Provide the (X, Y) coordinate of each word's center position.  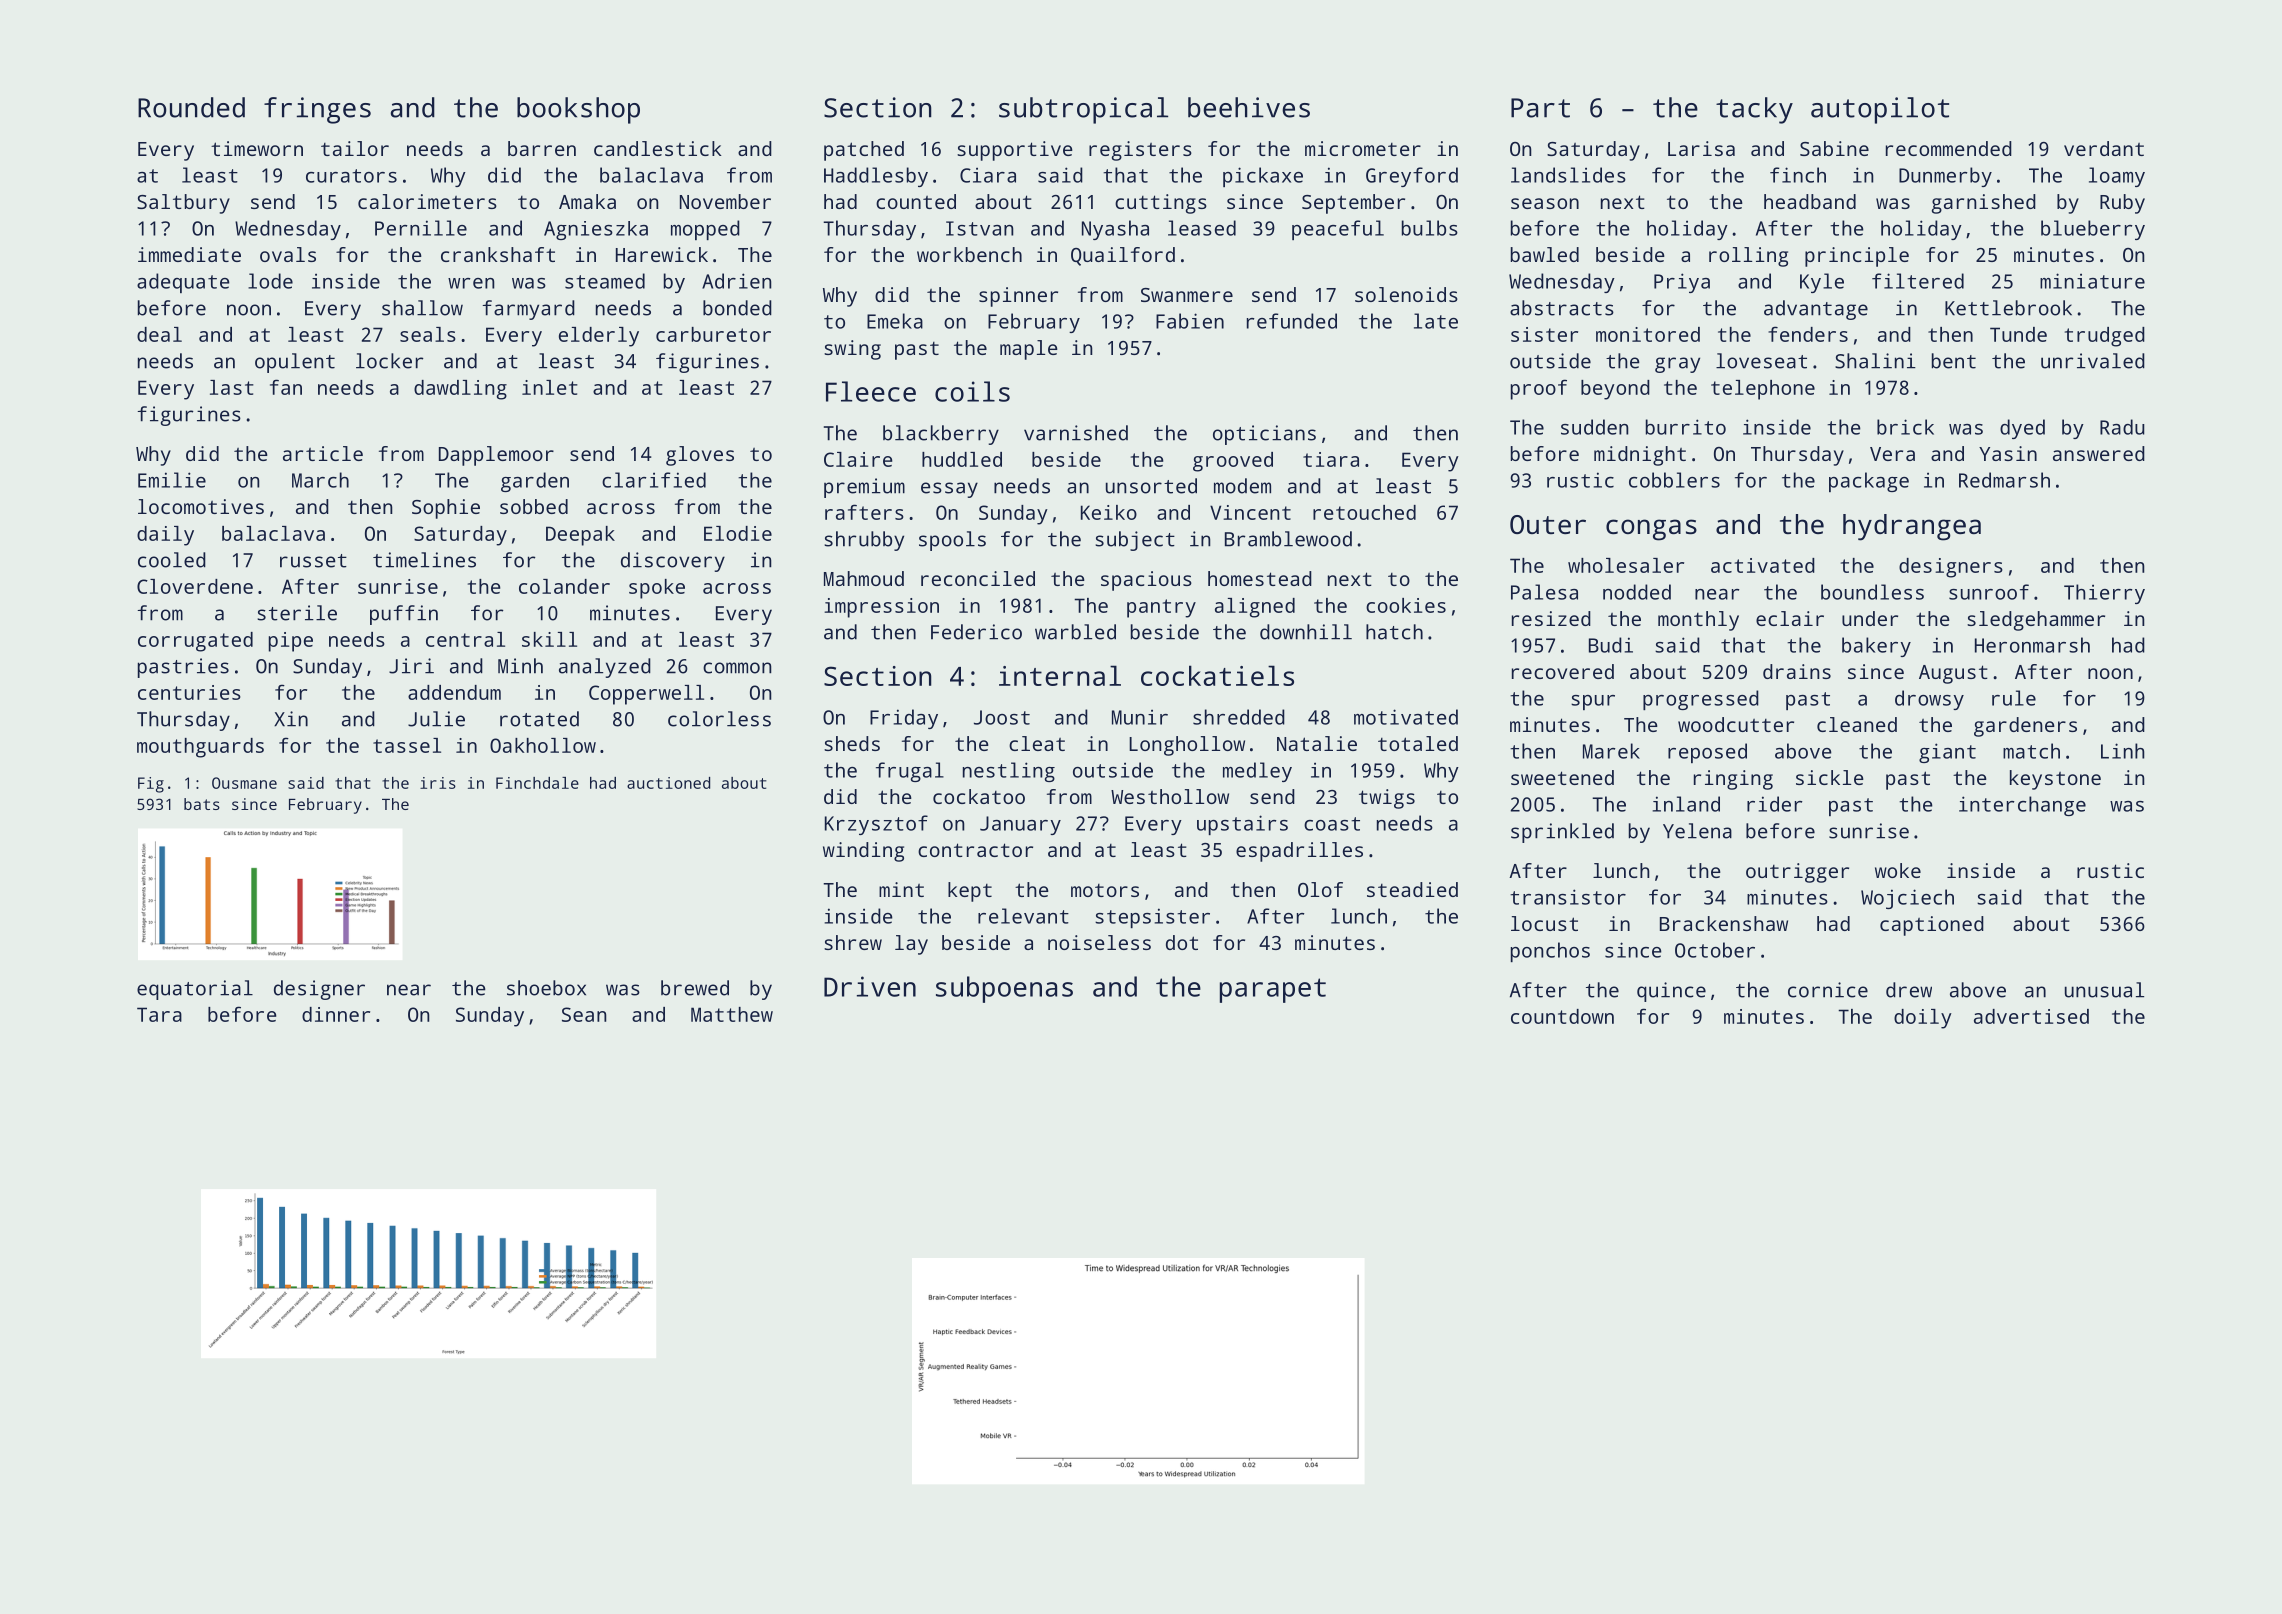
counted (916, 201)
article (323, 453)
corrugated (195, 642)
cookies (1406, 605)
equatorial (195, 990)
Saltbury (183, 204)
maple (1029, 350)
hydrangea (1912, 527)
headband (1810, 201)
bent (1954, 361)
